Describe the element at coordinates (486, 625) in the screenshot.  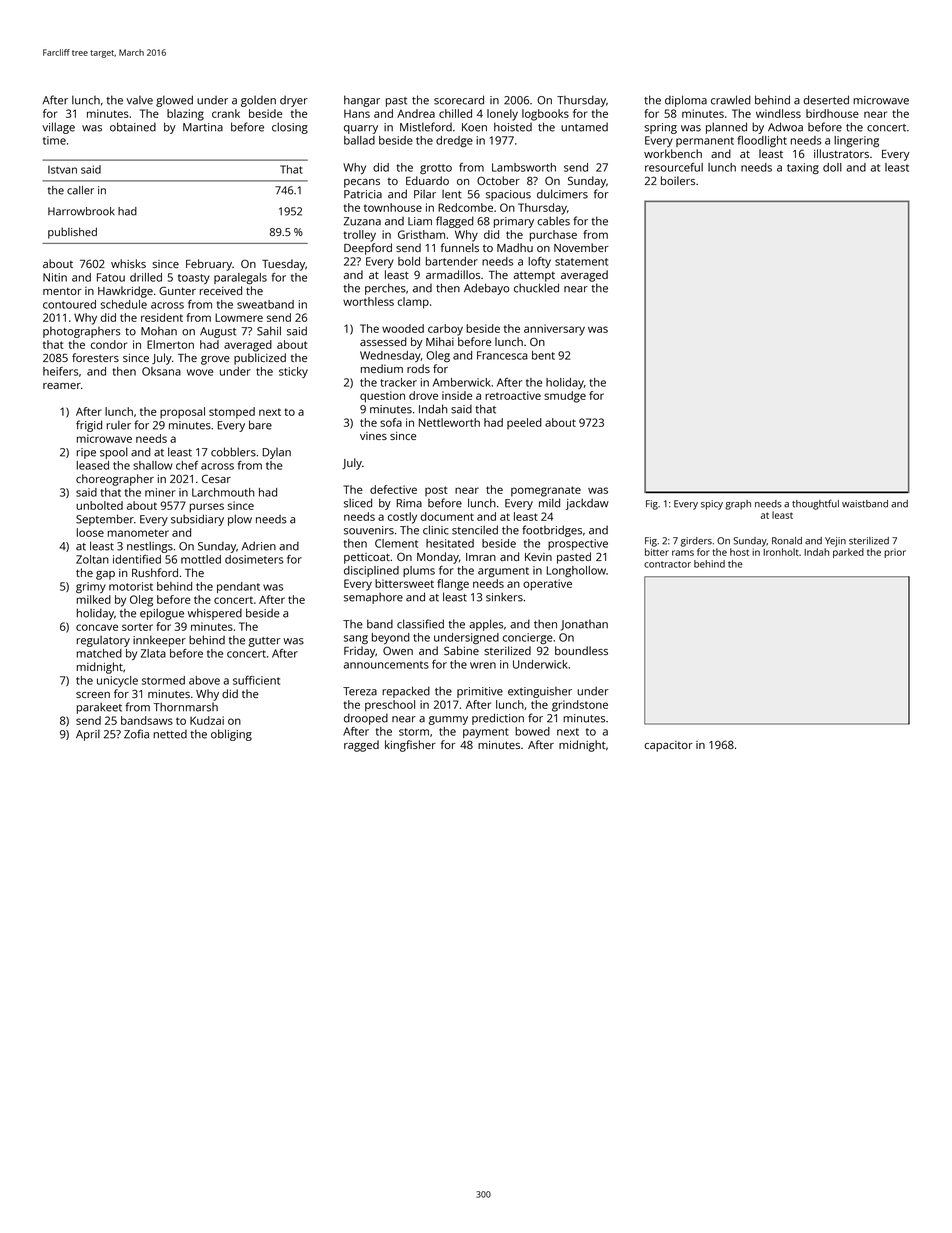
I see `apples` at that location.
